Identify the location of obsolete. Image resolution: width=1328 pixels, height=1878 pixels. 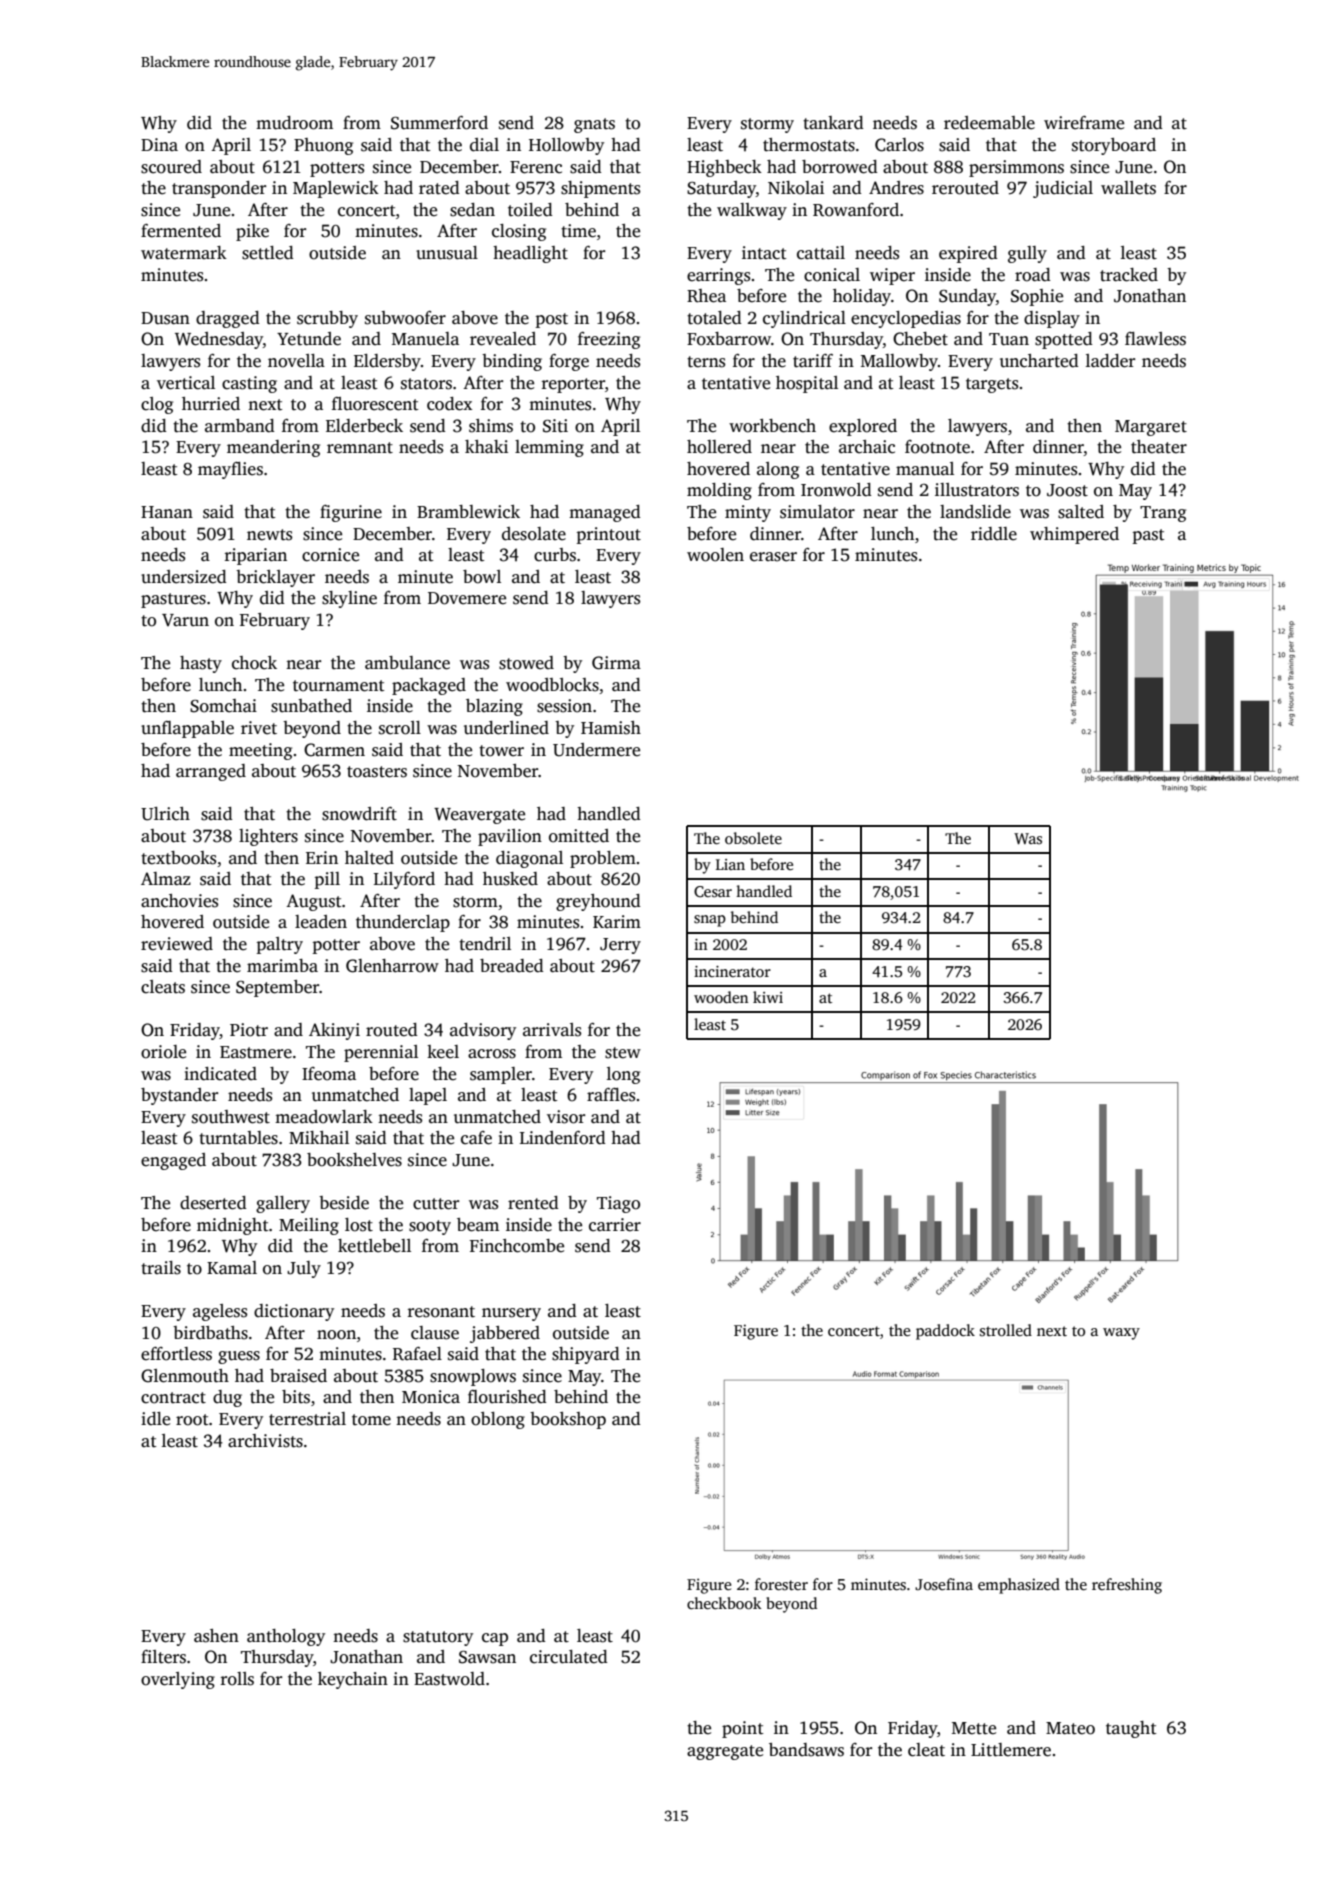
(753, 838).
